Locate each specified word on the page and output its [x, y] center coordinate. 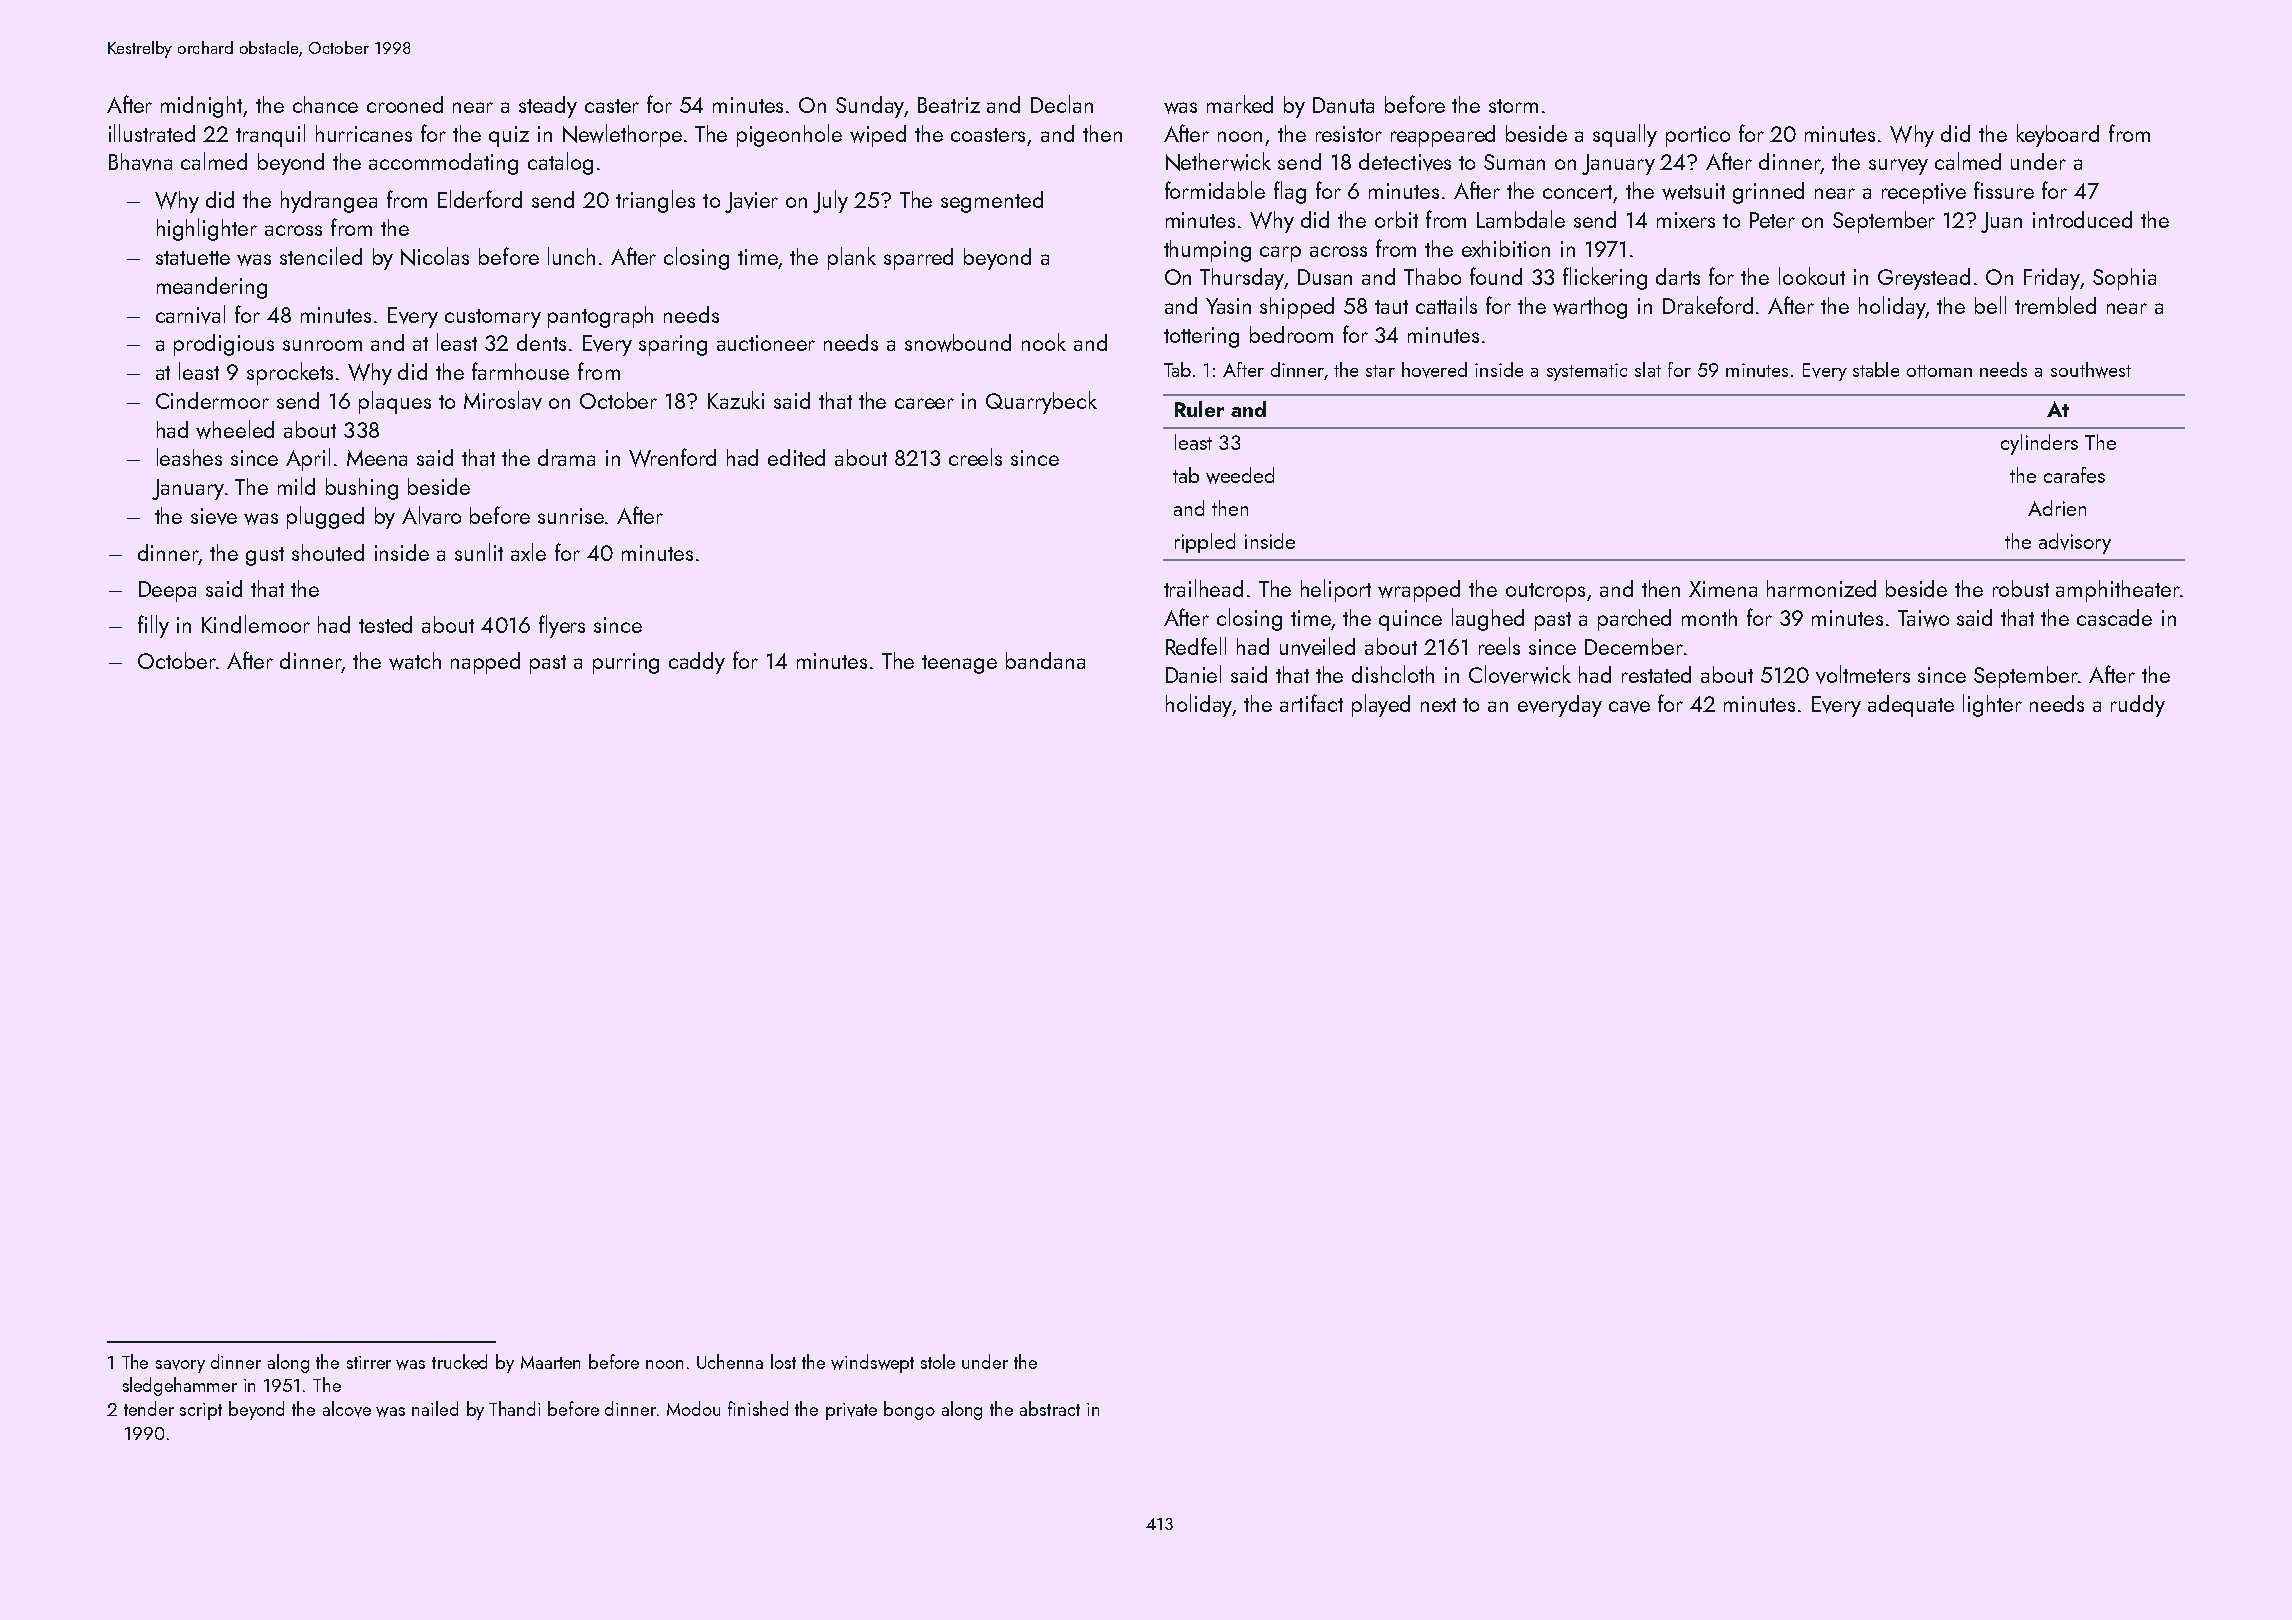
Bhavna [140, 162]
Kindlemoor [256, 624]
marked [1240, 104]
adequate [1911, 706]
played [1381, 705]
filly [153, 626]
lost [783, 1361]
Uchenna [730, 1361]
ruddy [2138, 706]
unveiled [1317, 646]
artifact [1311, 703]
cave [1629, 707]
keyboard [2058, 135]
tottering [1201, 337]
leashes [189, 457]
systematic [1587, 372]
